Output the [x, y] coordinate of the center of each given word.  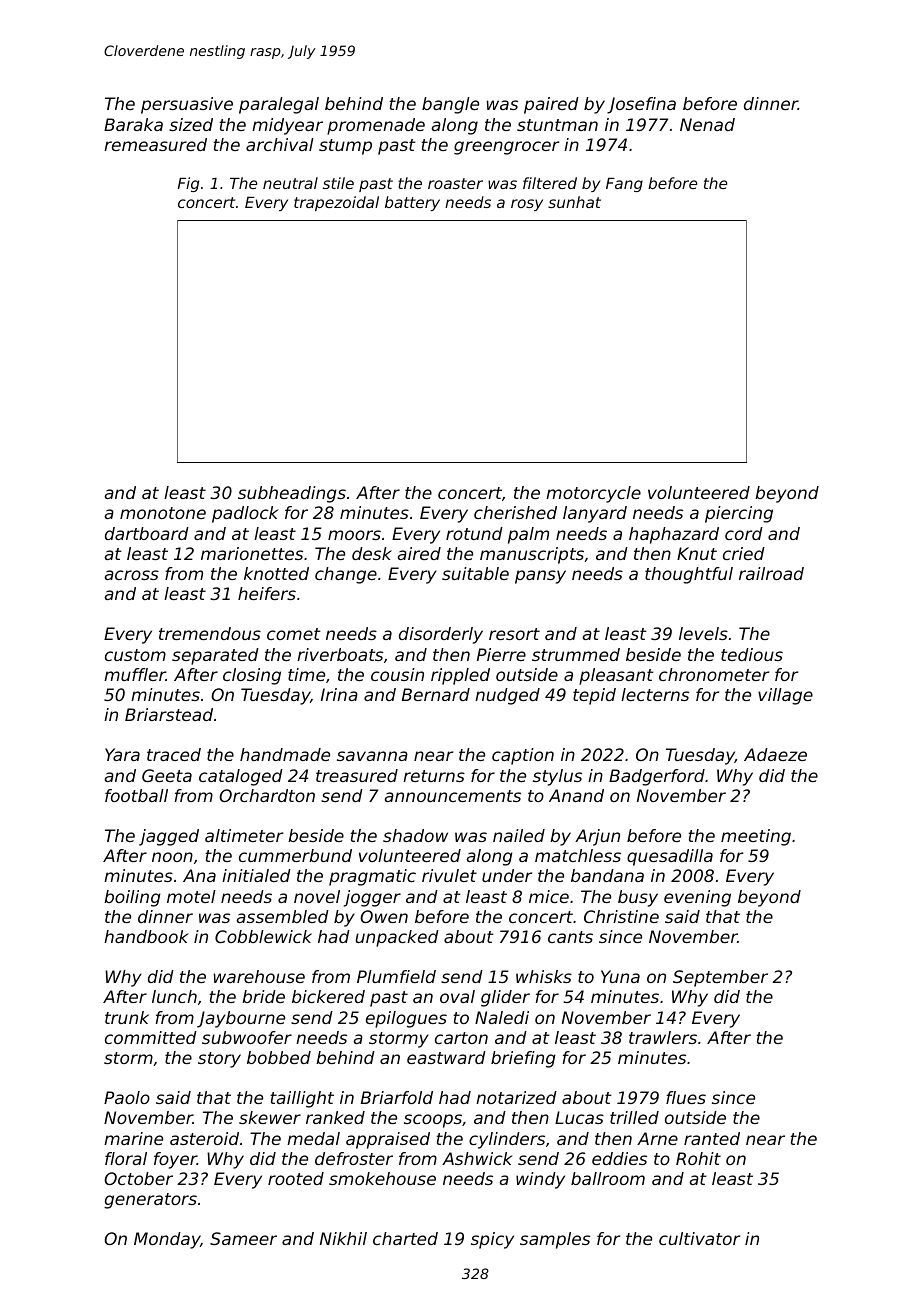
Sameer [243, 1238]
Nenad [707, 124]
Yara [122, 754]
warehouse [259, 976]
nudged [507, 696]
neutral [290, 183]
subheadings [292, 494]
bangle [450, 105]
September [720, 978]
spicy [492, 1240]
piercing [739, 514]
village [785, 696]
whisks [544, 976]
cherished [515, 512]
